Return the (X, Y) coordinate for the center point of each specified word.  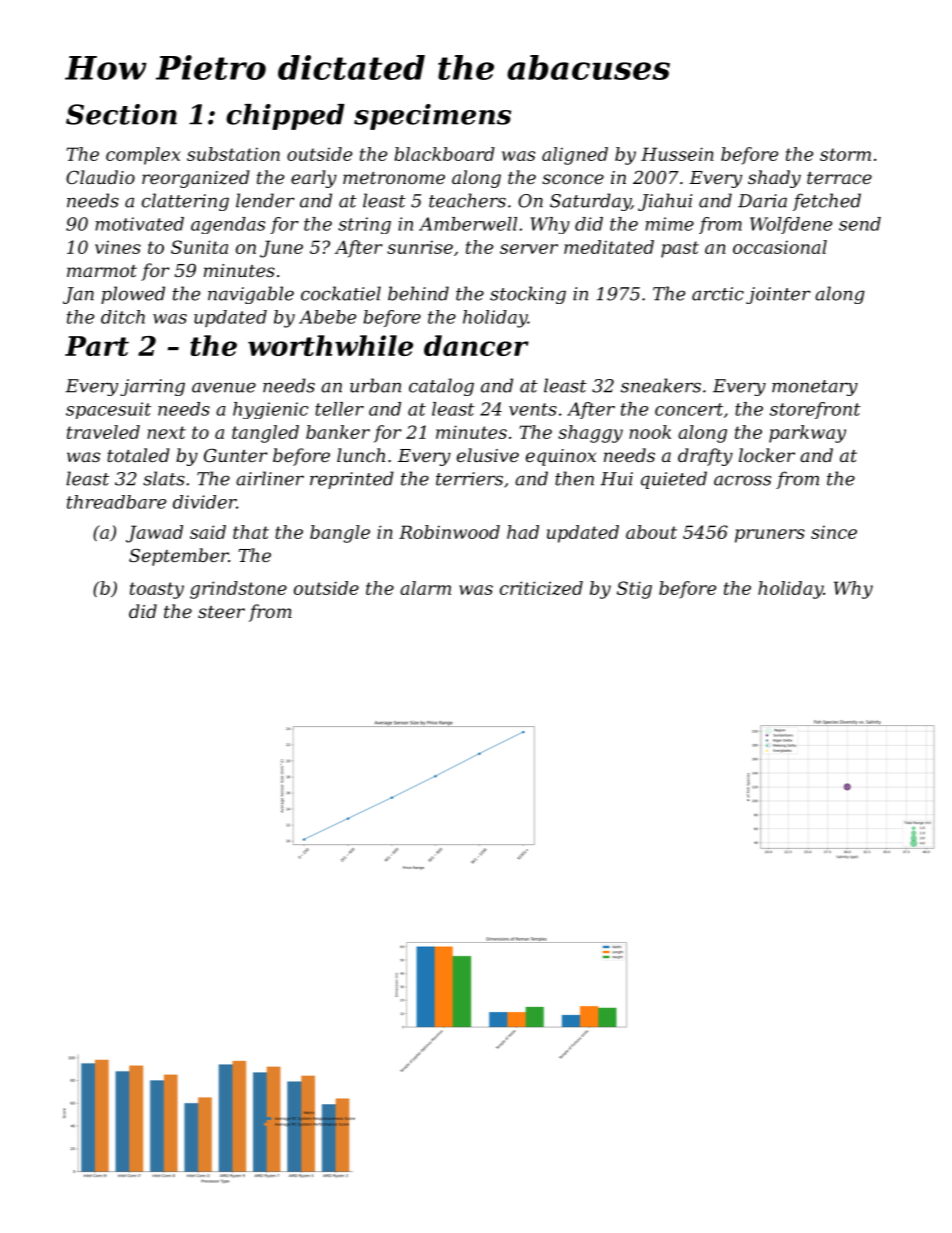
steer (221, 612)
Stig (634, 590)
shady (774, 179)
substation (233, 154)
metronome (394, 178)
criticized (541, 588)
